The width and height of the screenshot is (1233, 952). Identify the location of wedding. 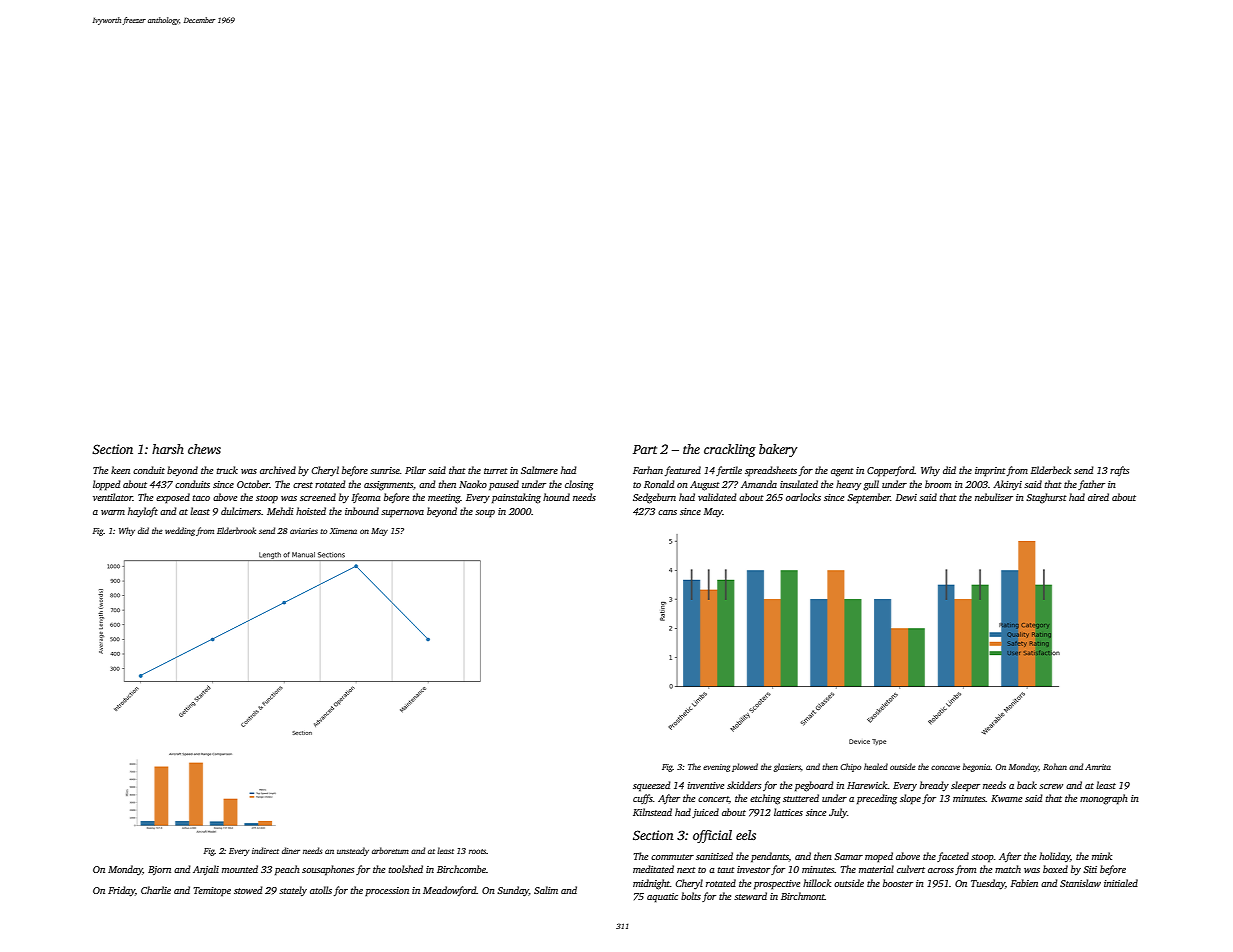
(180, 531).
